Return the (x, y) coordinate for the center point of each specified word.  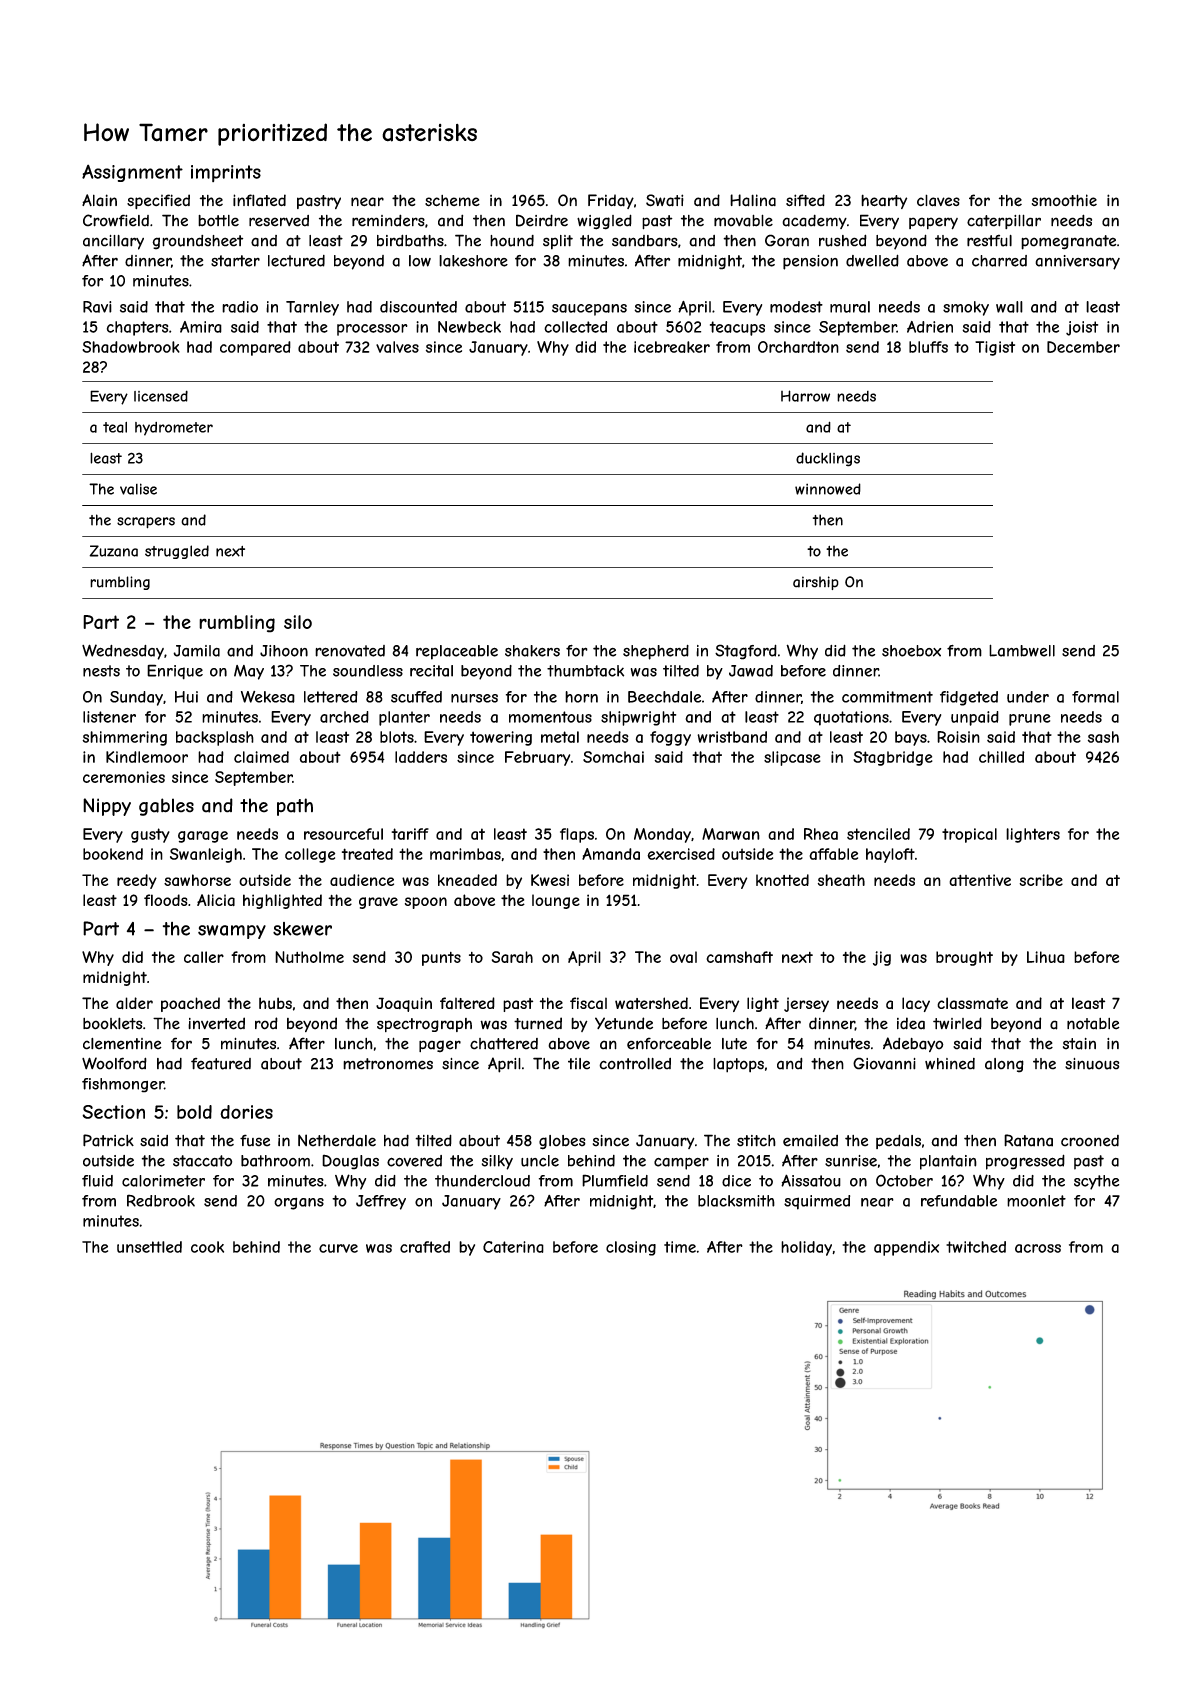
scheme (452, 201)
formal (1095, 697)
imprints (226, 173)
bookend (113, 854)
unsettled (149, 1247)
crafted (425, 1247)
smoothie (1064, 200)
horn (581, 697)
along (1004, 1065)
